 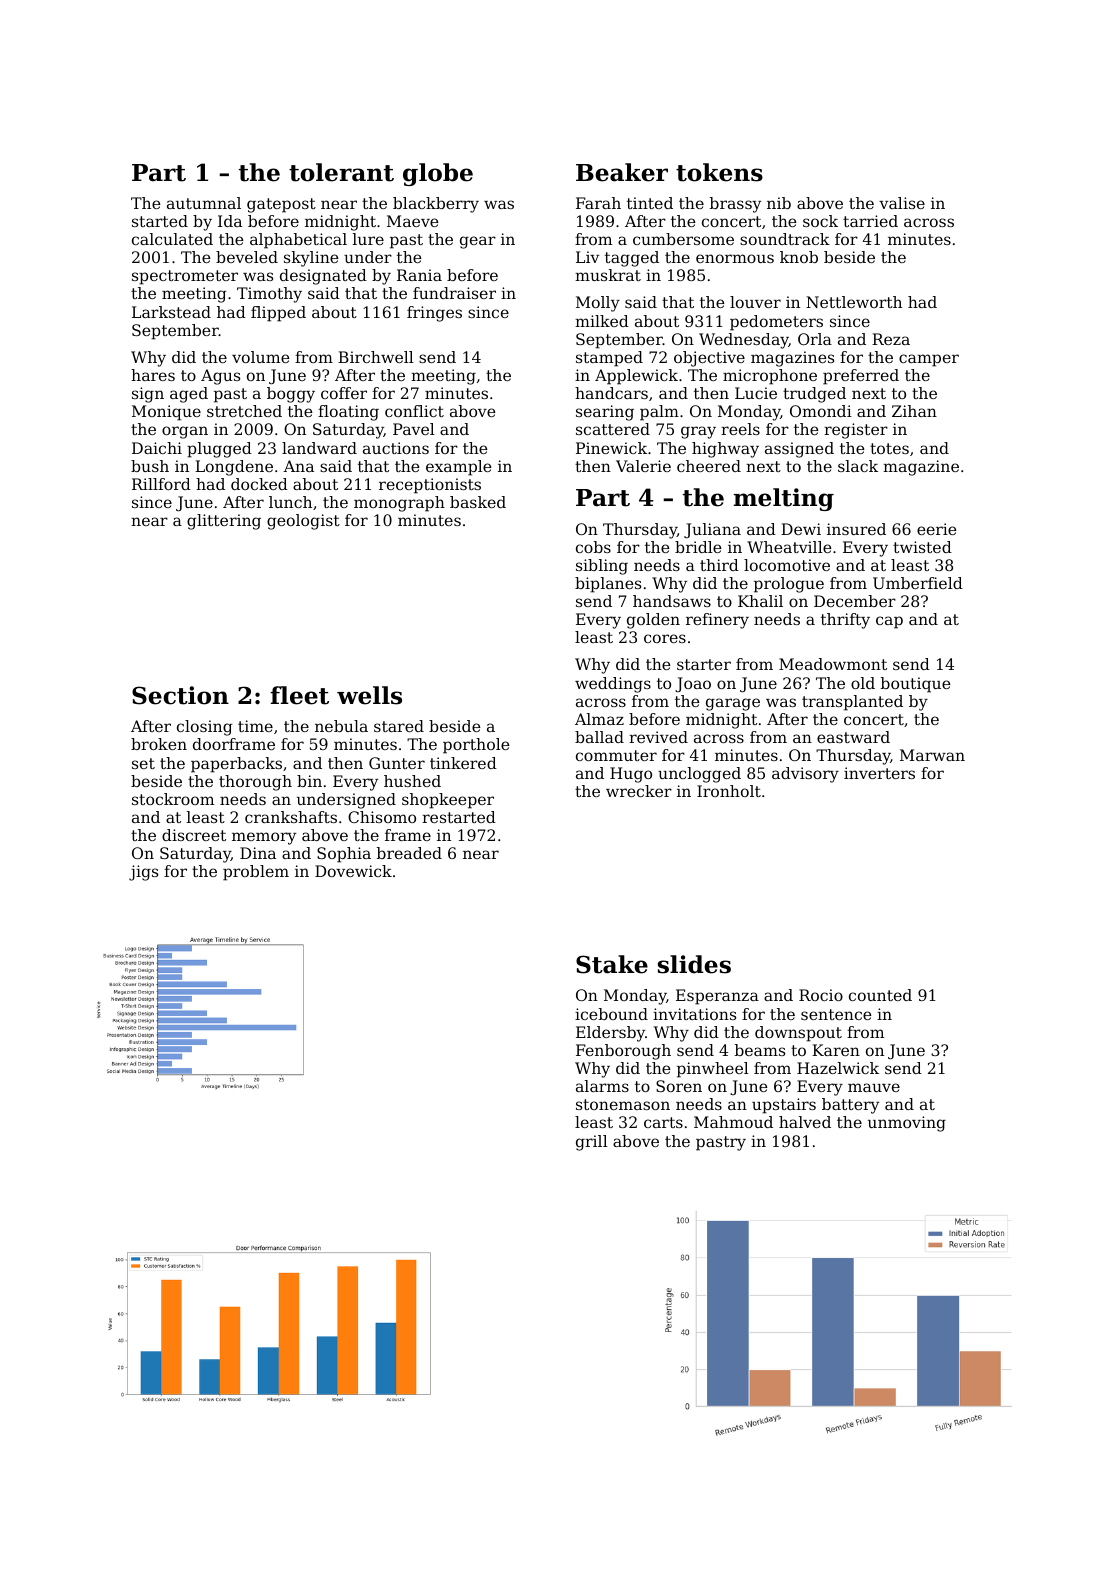 I want to click on wells, so click(x=369, y=695).
